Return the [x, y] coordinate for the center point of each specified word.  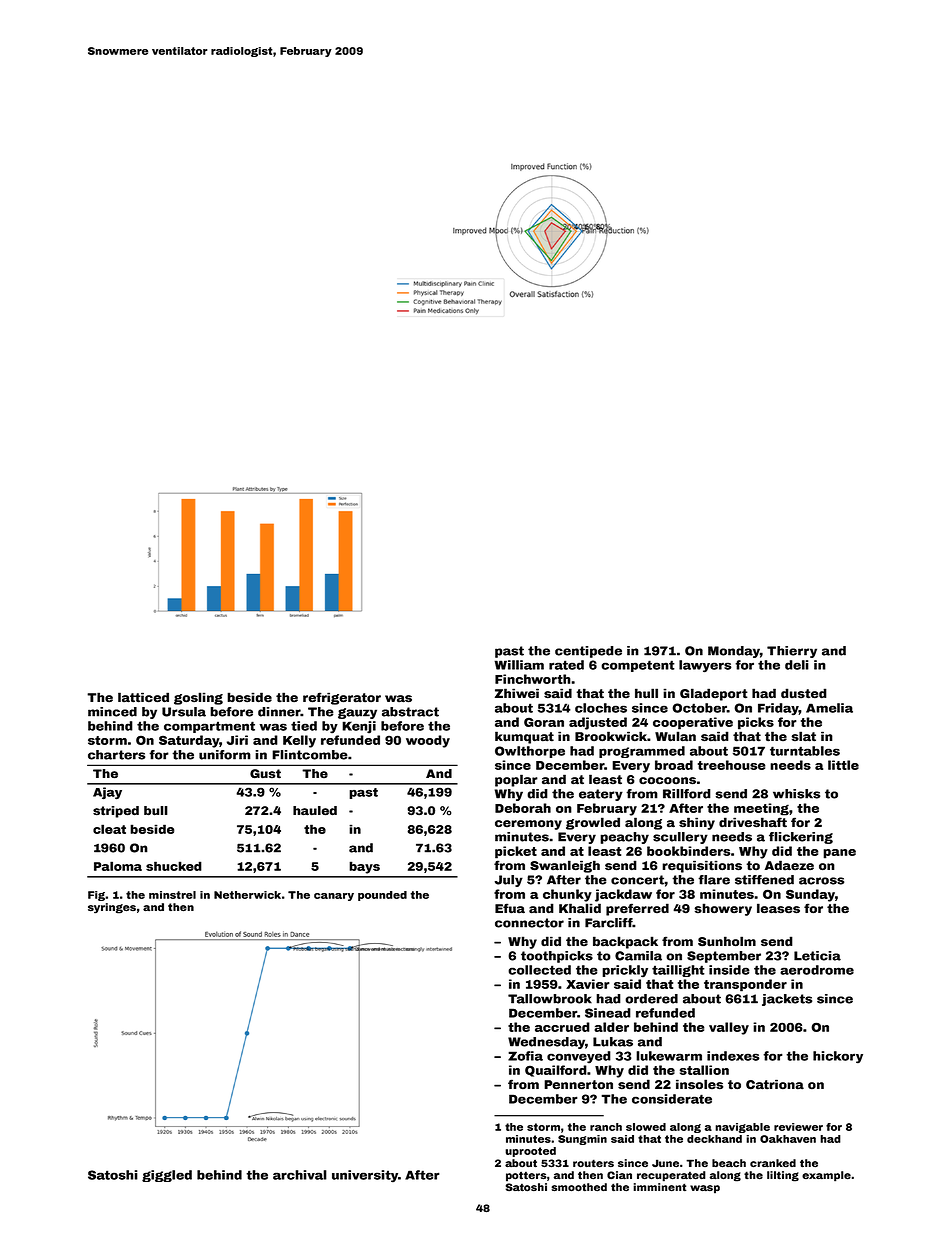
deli [797, 665]
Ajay [107, 793]
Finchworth [533, 679]
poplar [516, 780]
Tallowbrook [550, 999]
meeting [761, 809]
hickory [838, 1057]
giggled [167, 1176]
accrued [562, 1027]
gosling [198, 698]
